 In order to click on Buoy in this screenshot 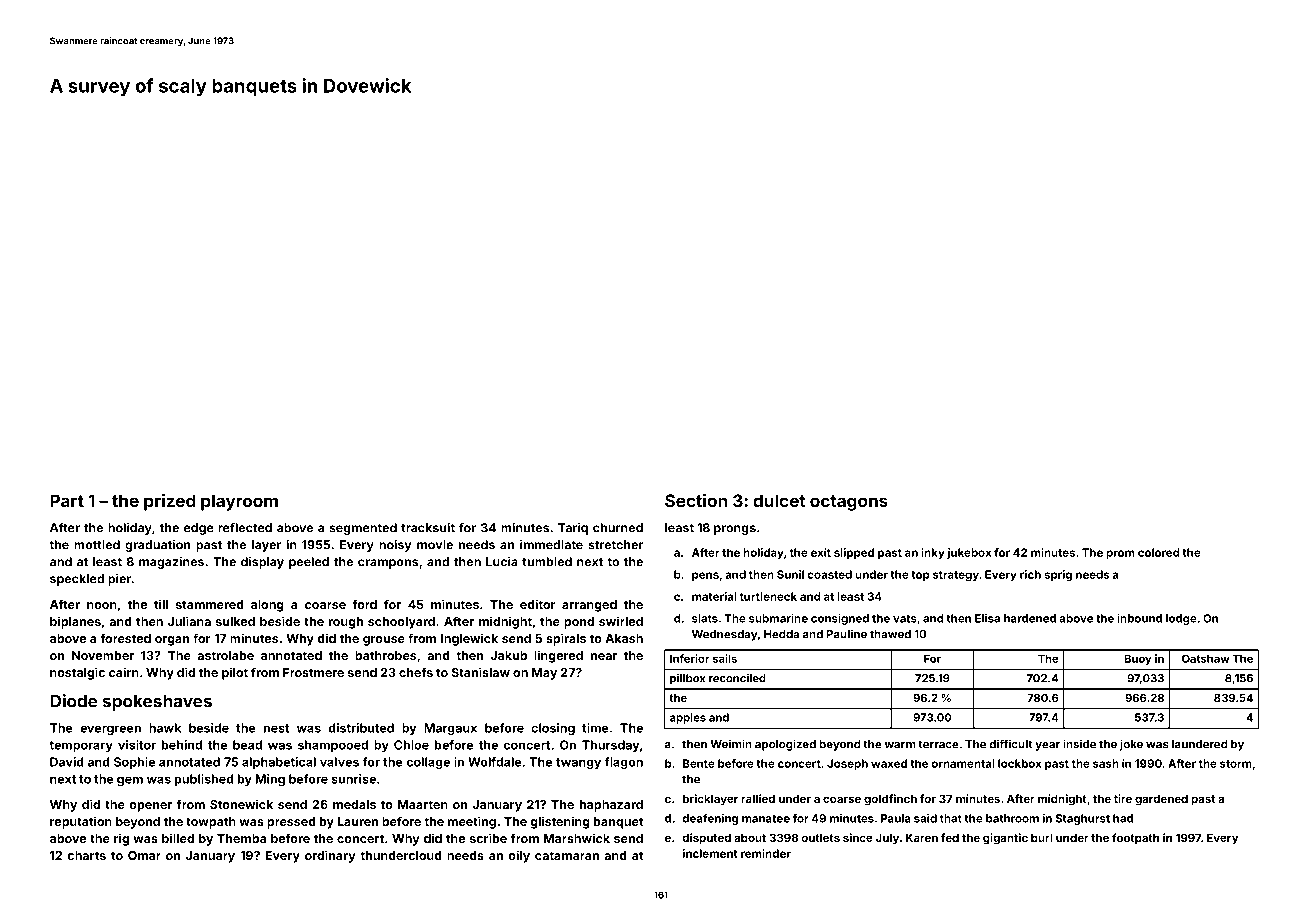, I will do `click(1137, 659)`.
